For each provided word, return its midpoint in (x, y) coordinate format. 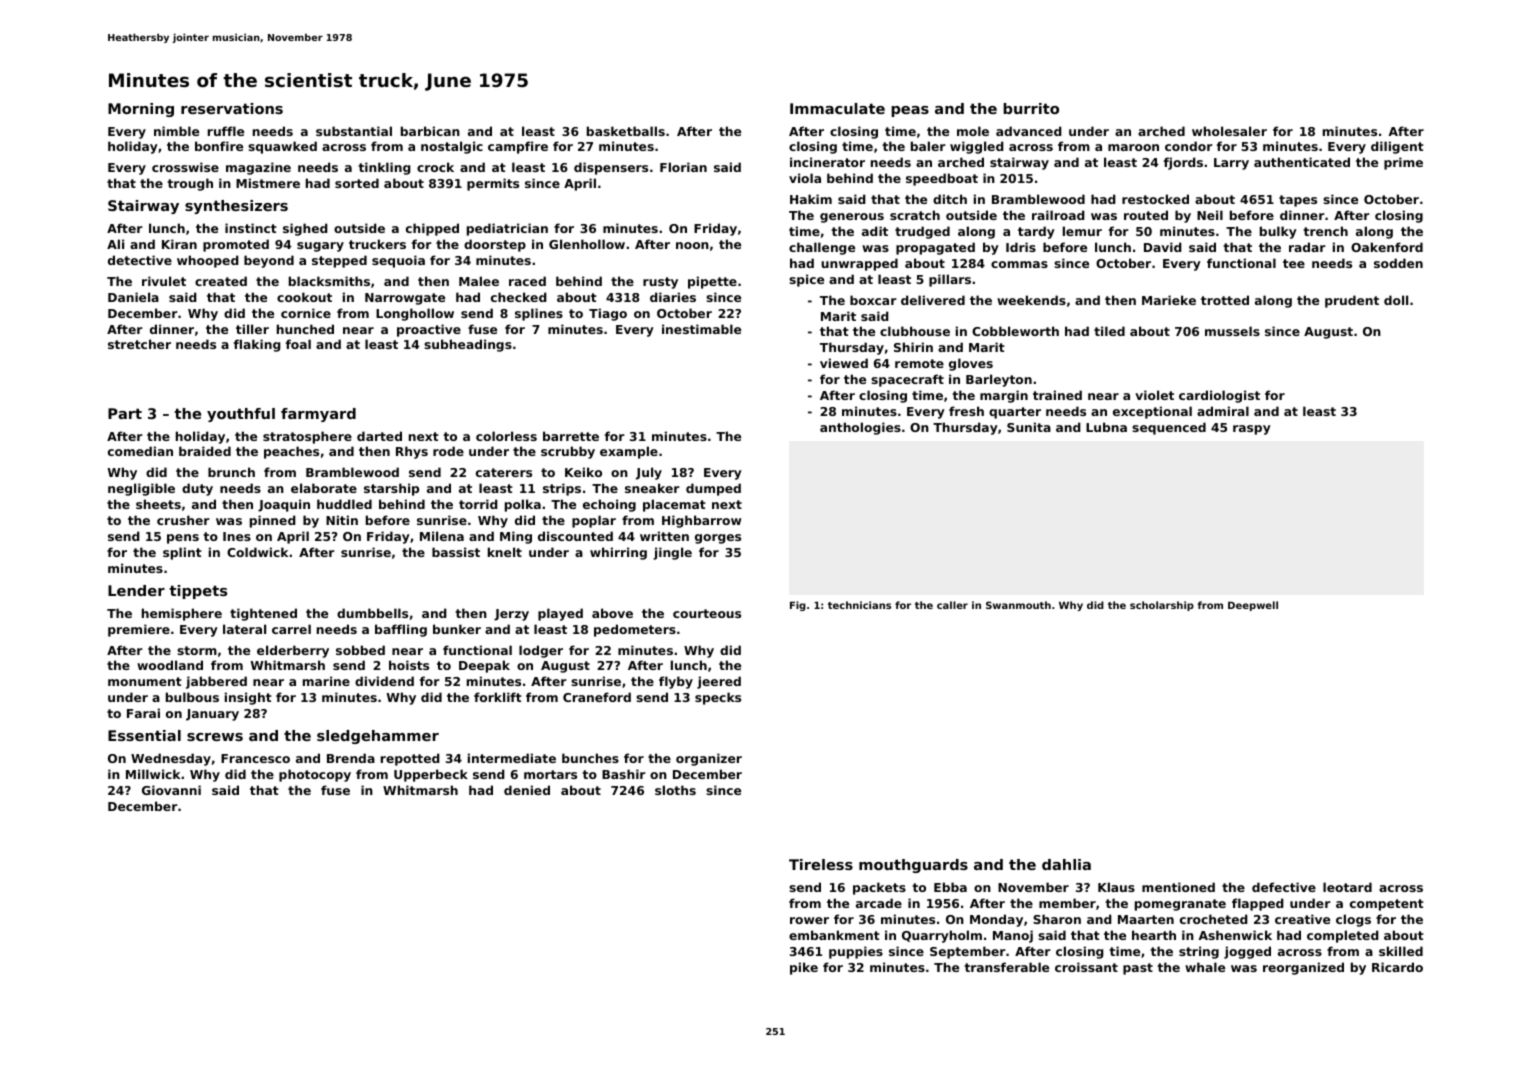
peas (910, 111)
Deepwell (1253, 606)
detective (140, 260)
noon (692, 245)
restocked (1155, 199)
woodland (170, 665)
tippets (198, 592)
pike (804, 968)
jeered (719, 682)
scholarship (1162, 606)
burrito (1031, 108)
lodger (541, 651)
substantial (354, 131)
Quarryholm (942, 936)
